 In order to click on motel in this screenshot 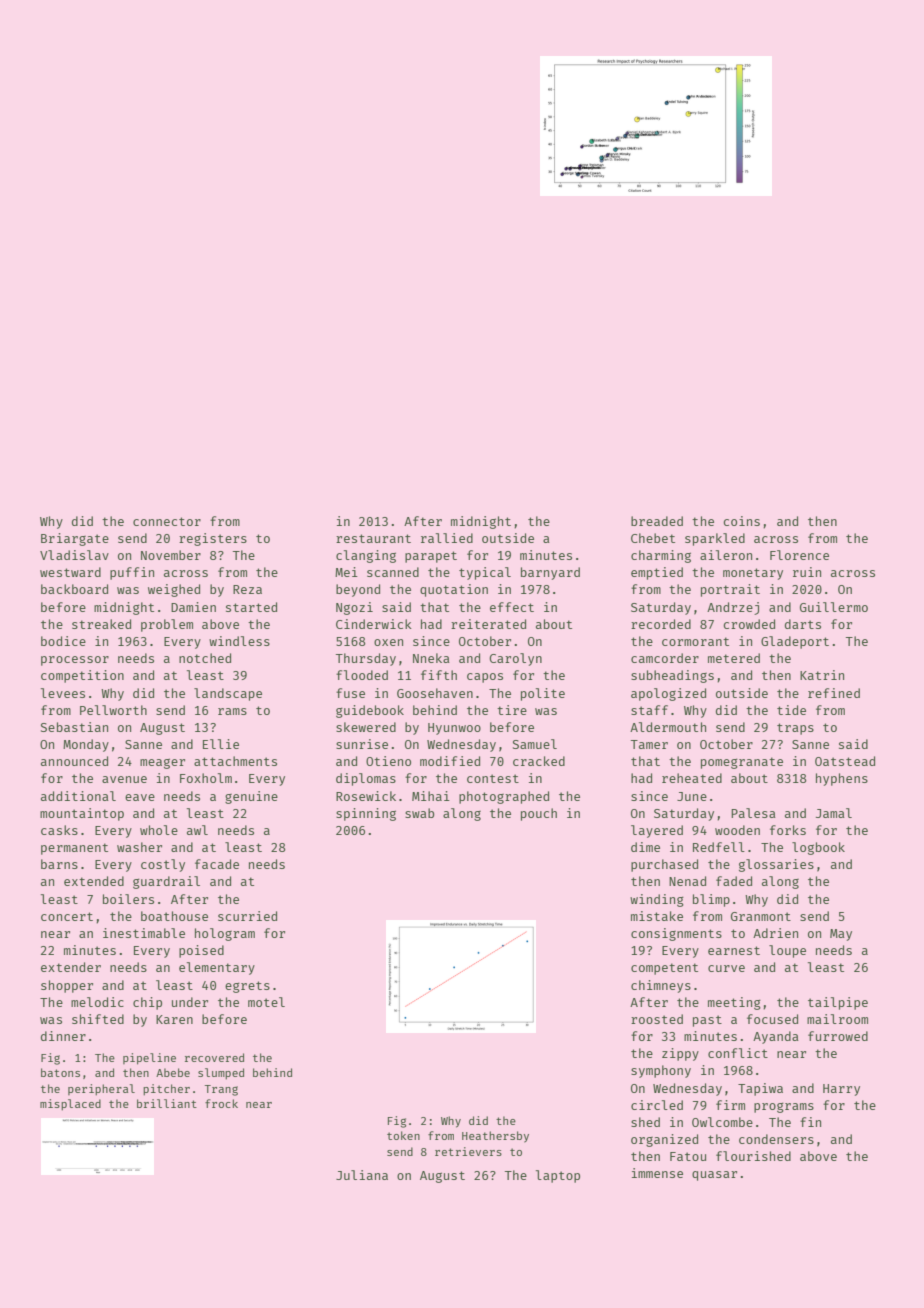, I will do `click(266, 1002)`.
